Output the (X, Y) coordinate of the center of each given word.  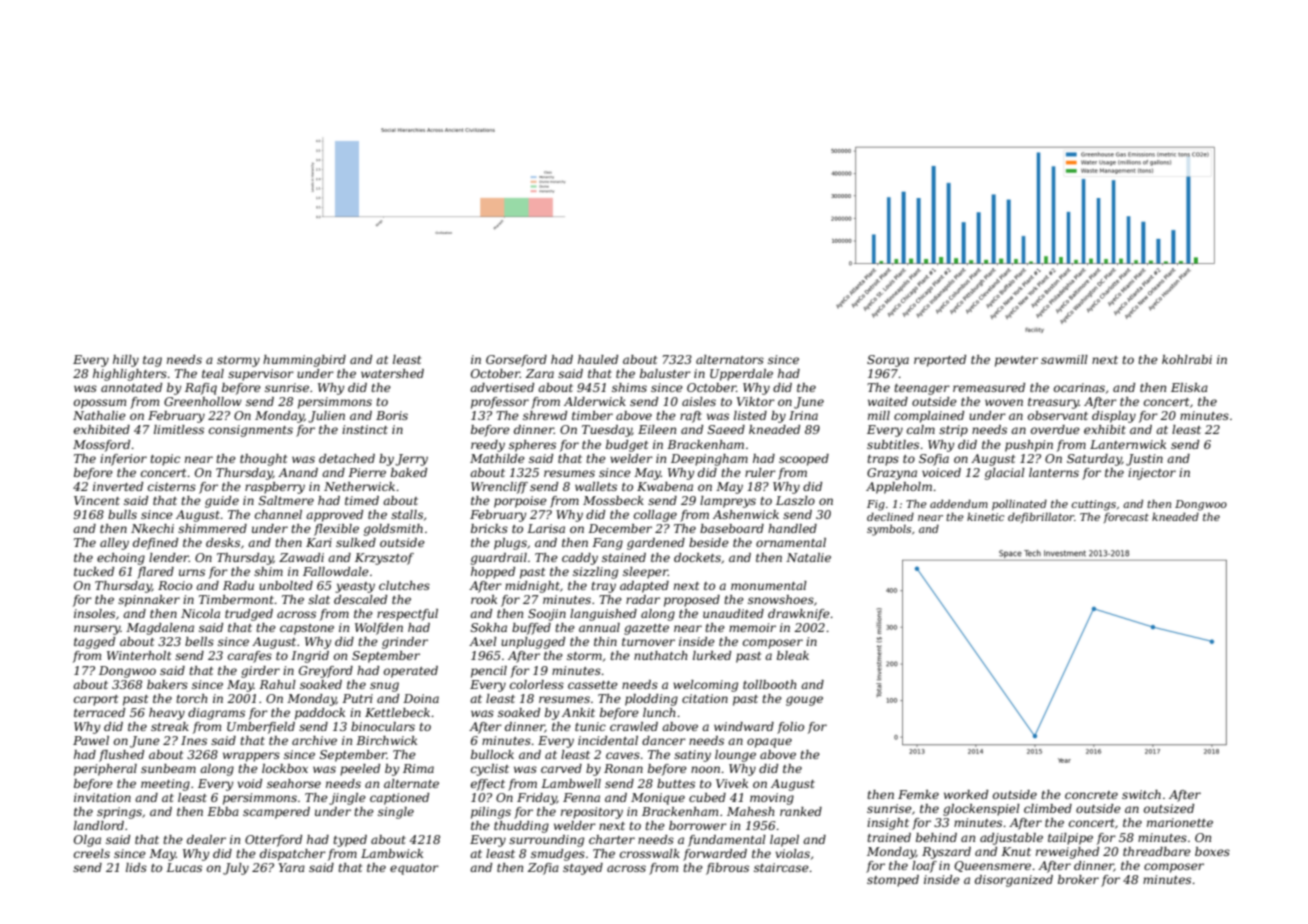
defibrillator (1041, 517)
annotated (131, 387)
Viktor (756, 401)
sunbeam (168, 768)
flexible (336, 530)
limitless (179, 429)
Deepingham (709, 460)
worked (966, 794)
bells (199, 641)
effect (488, 785)
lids (136, 867)
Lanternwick (1128, 444)
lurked (712, 655)
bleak (793, 655)
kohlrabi (1187, 359)
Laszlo (795, 500)
